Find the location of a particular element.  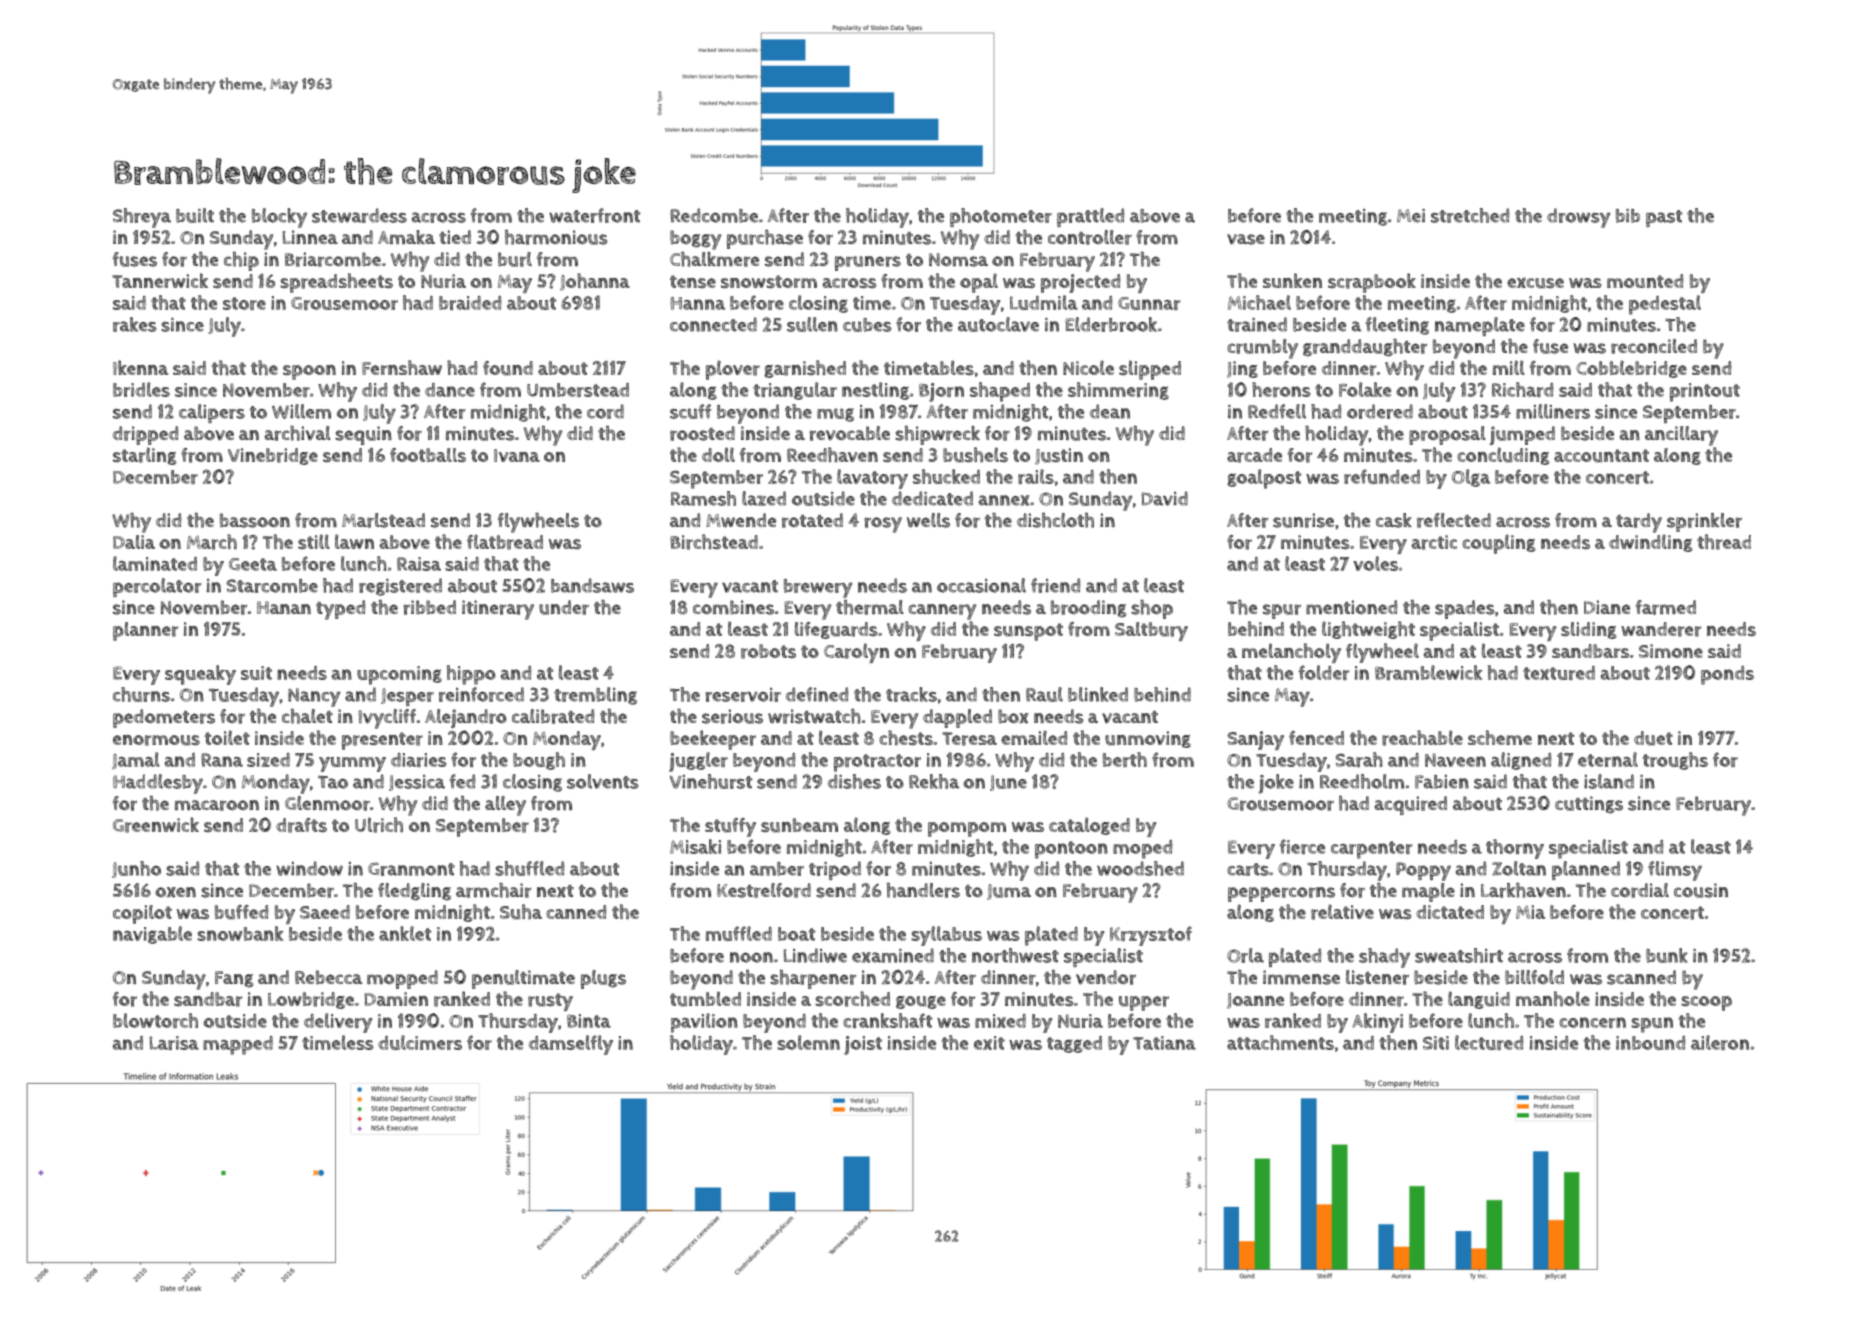

arctic is located at coordinates (1434, 542).
